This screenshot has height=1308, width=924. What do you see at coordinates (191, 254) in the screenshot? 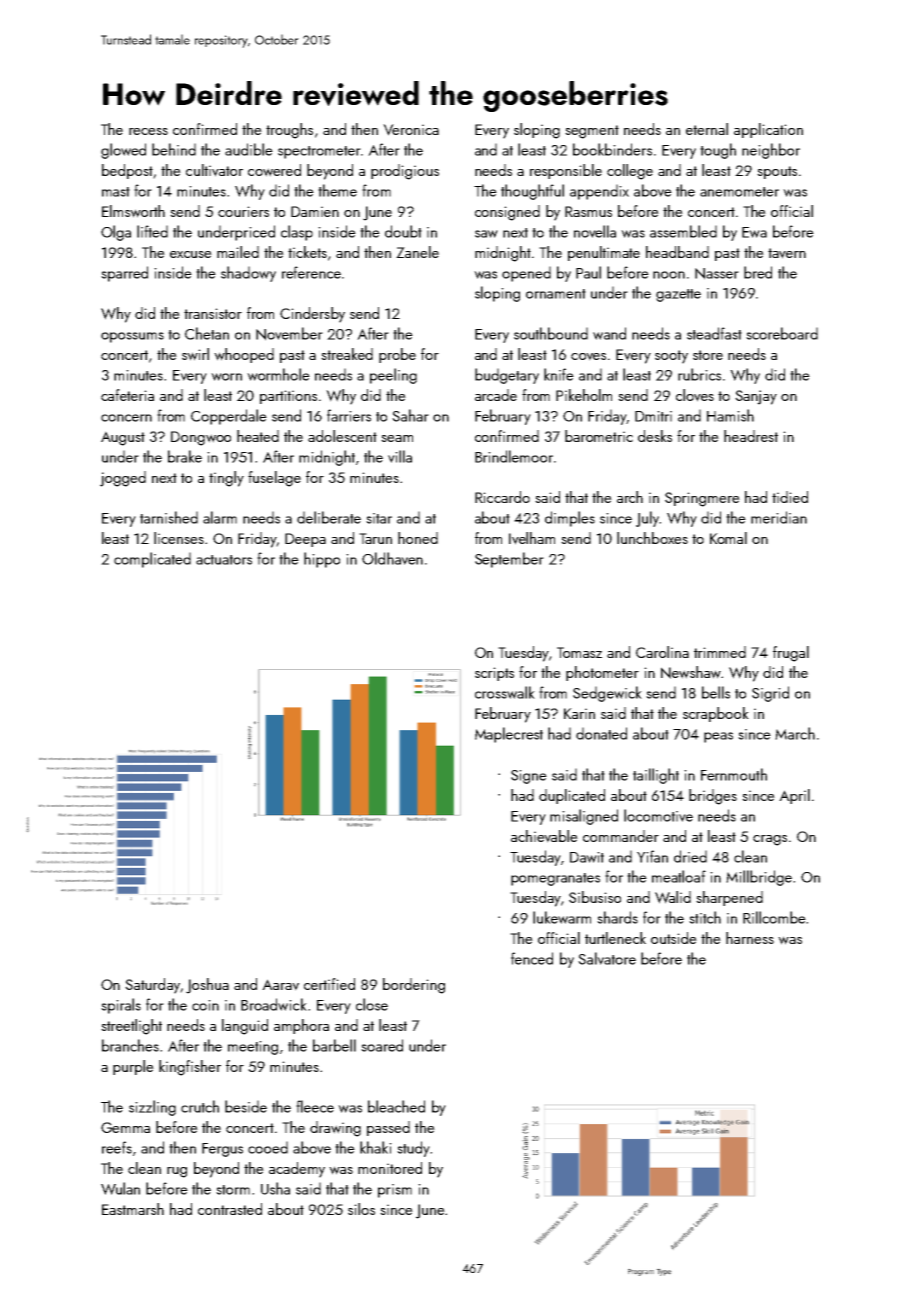
I see `excuse` at bounding box center [191, 254].
